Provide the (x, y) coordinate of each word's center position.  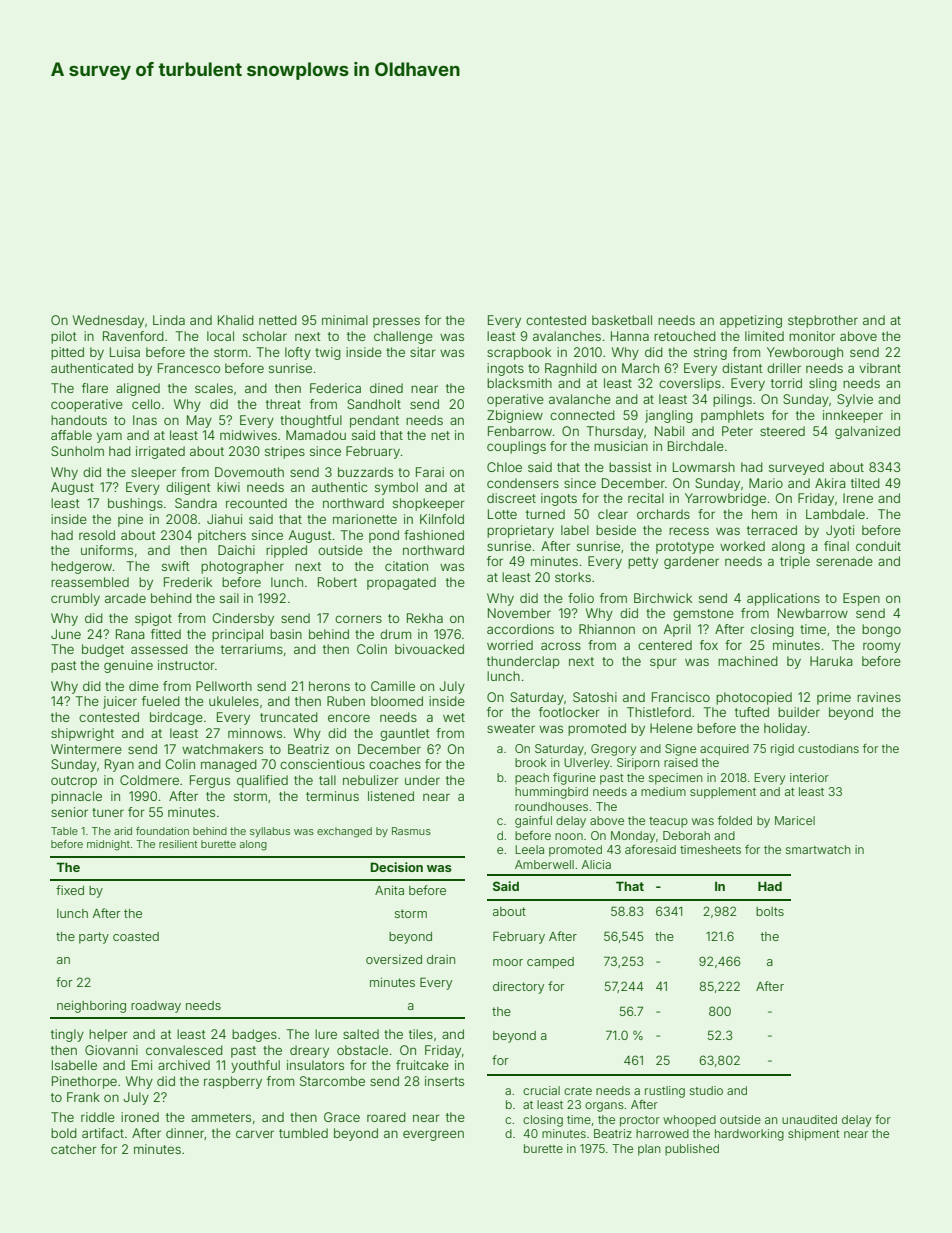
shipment (814, 1135)
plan (649, 1150)
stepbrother (823, 321)
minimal (345, 320)
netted (278, 320)
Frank (83, 1097)
